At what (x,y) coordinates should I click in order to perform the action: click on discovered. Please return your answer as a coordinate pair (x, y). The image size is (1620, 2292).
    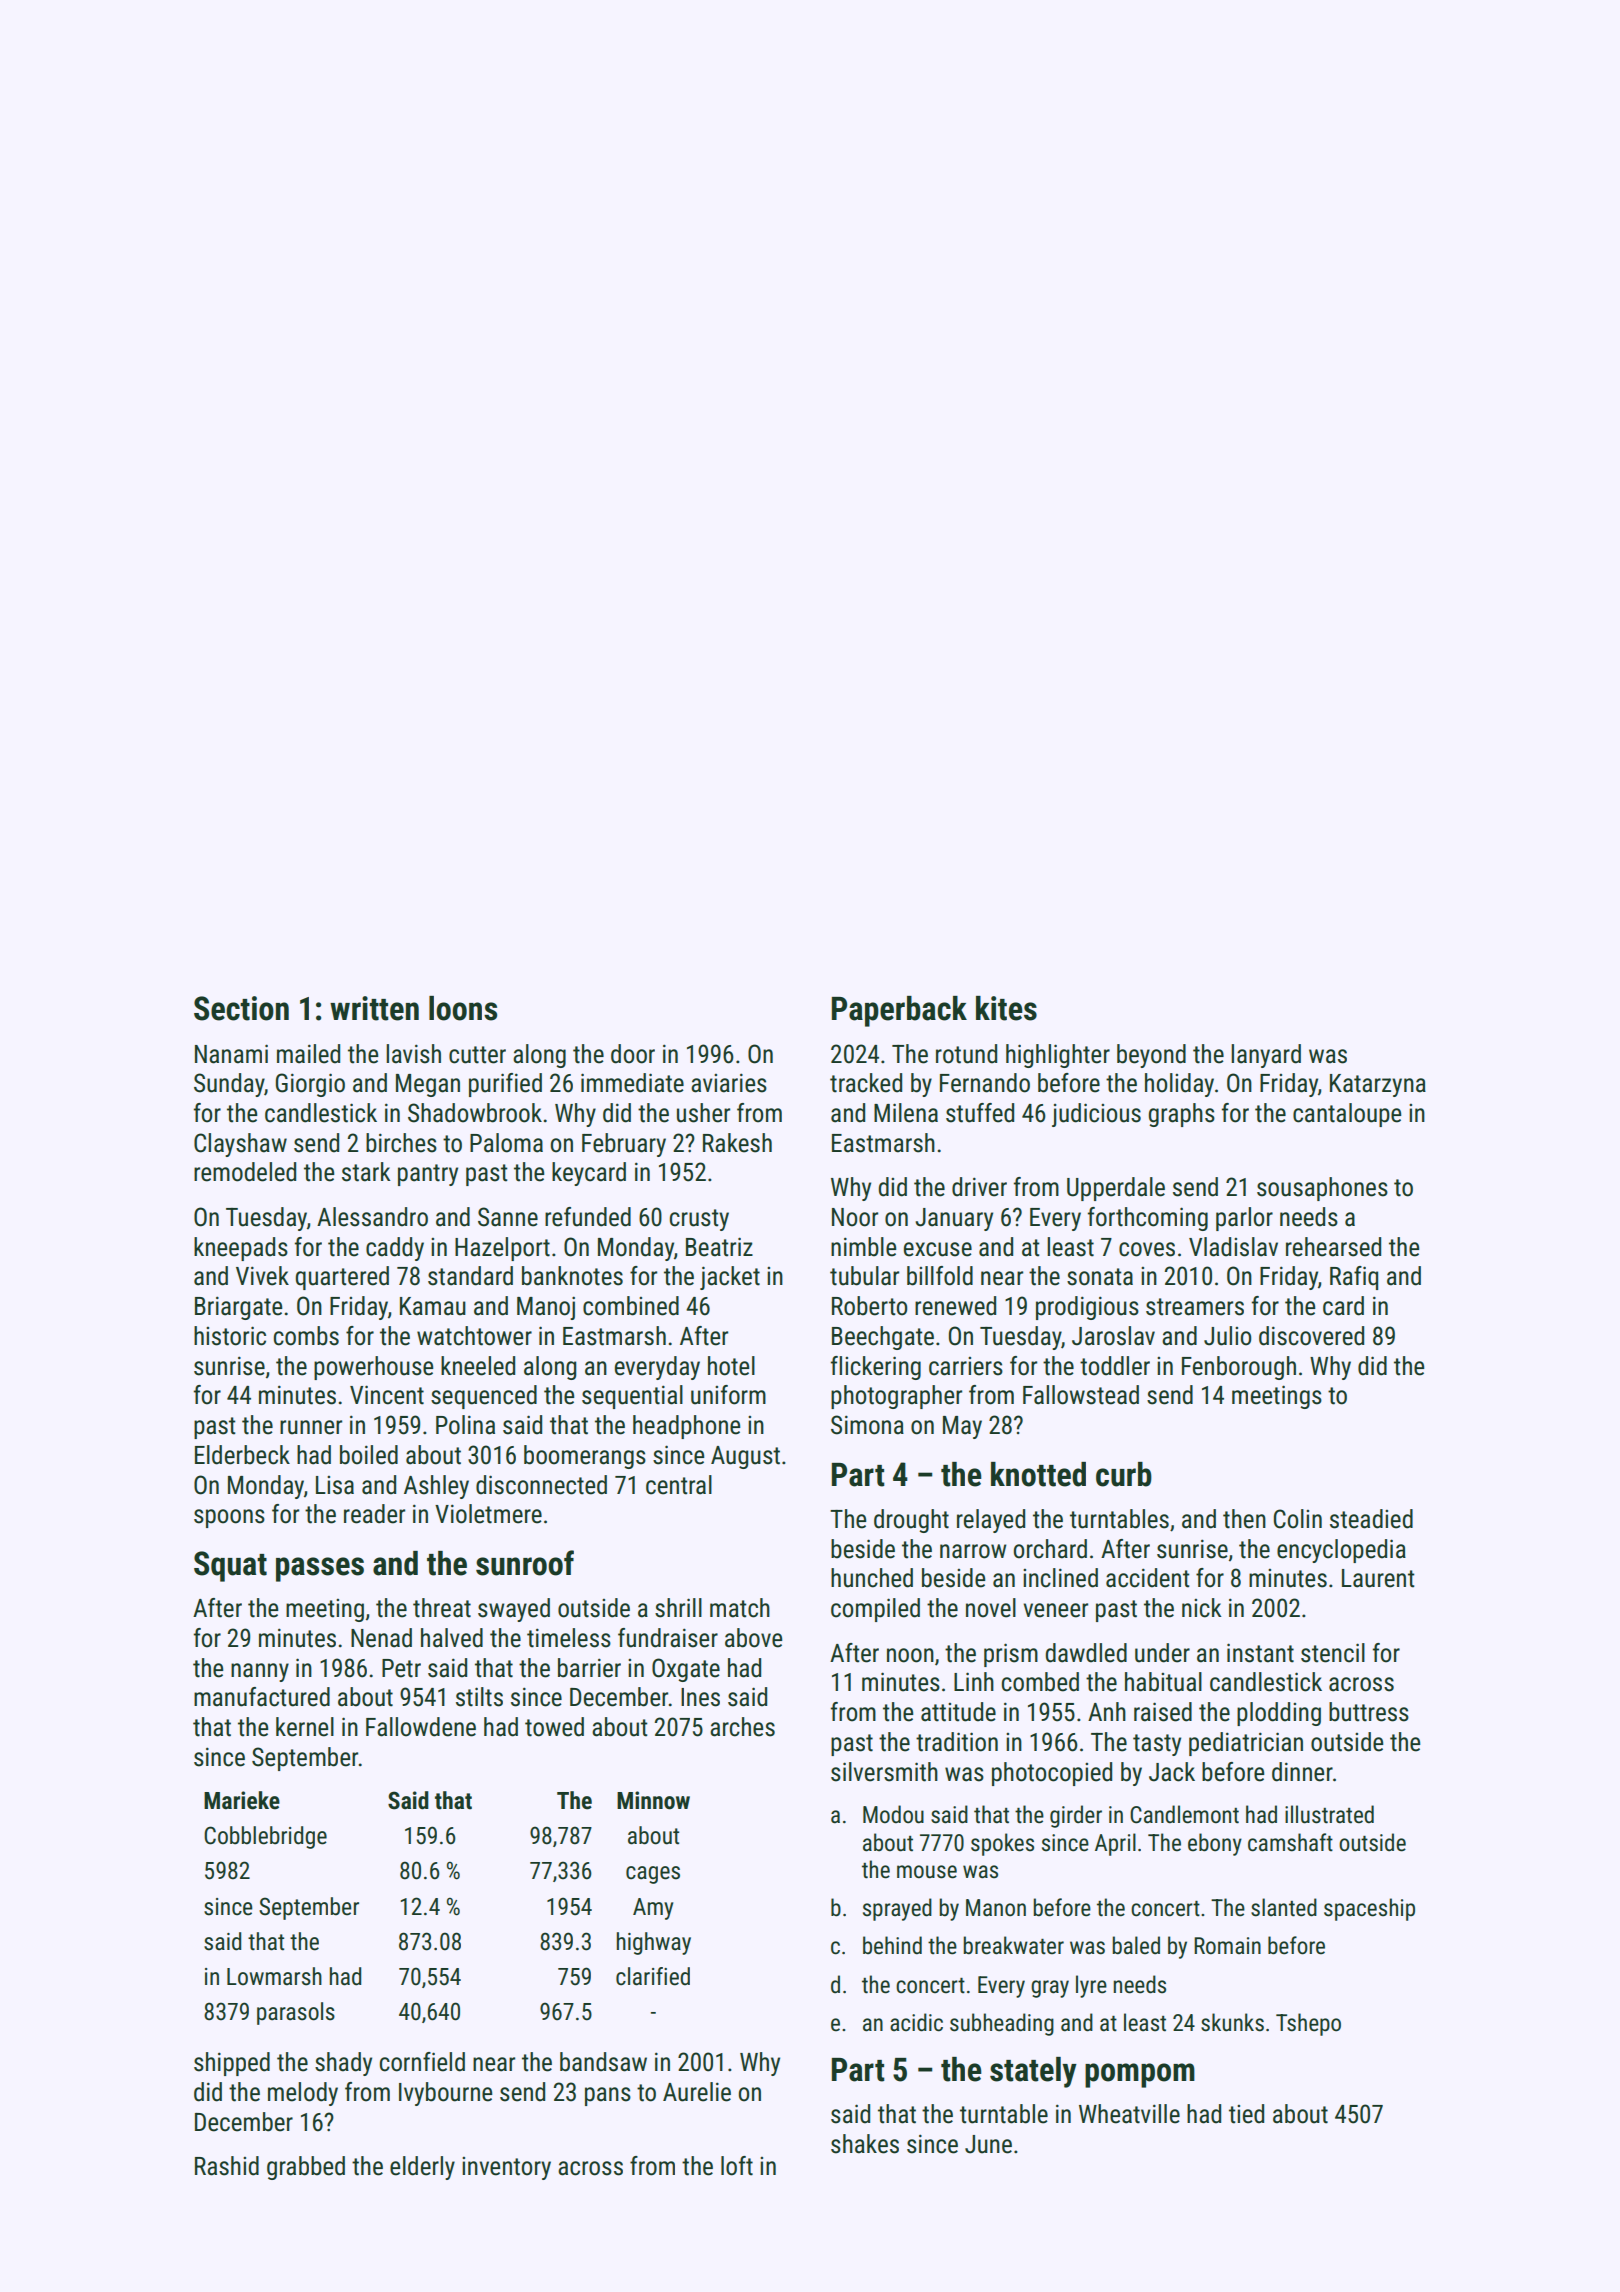
    Looking at the image, I should click on (1311, 1336).
